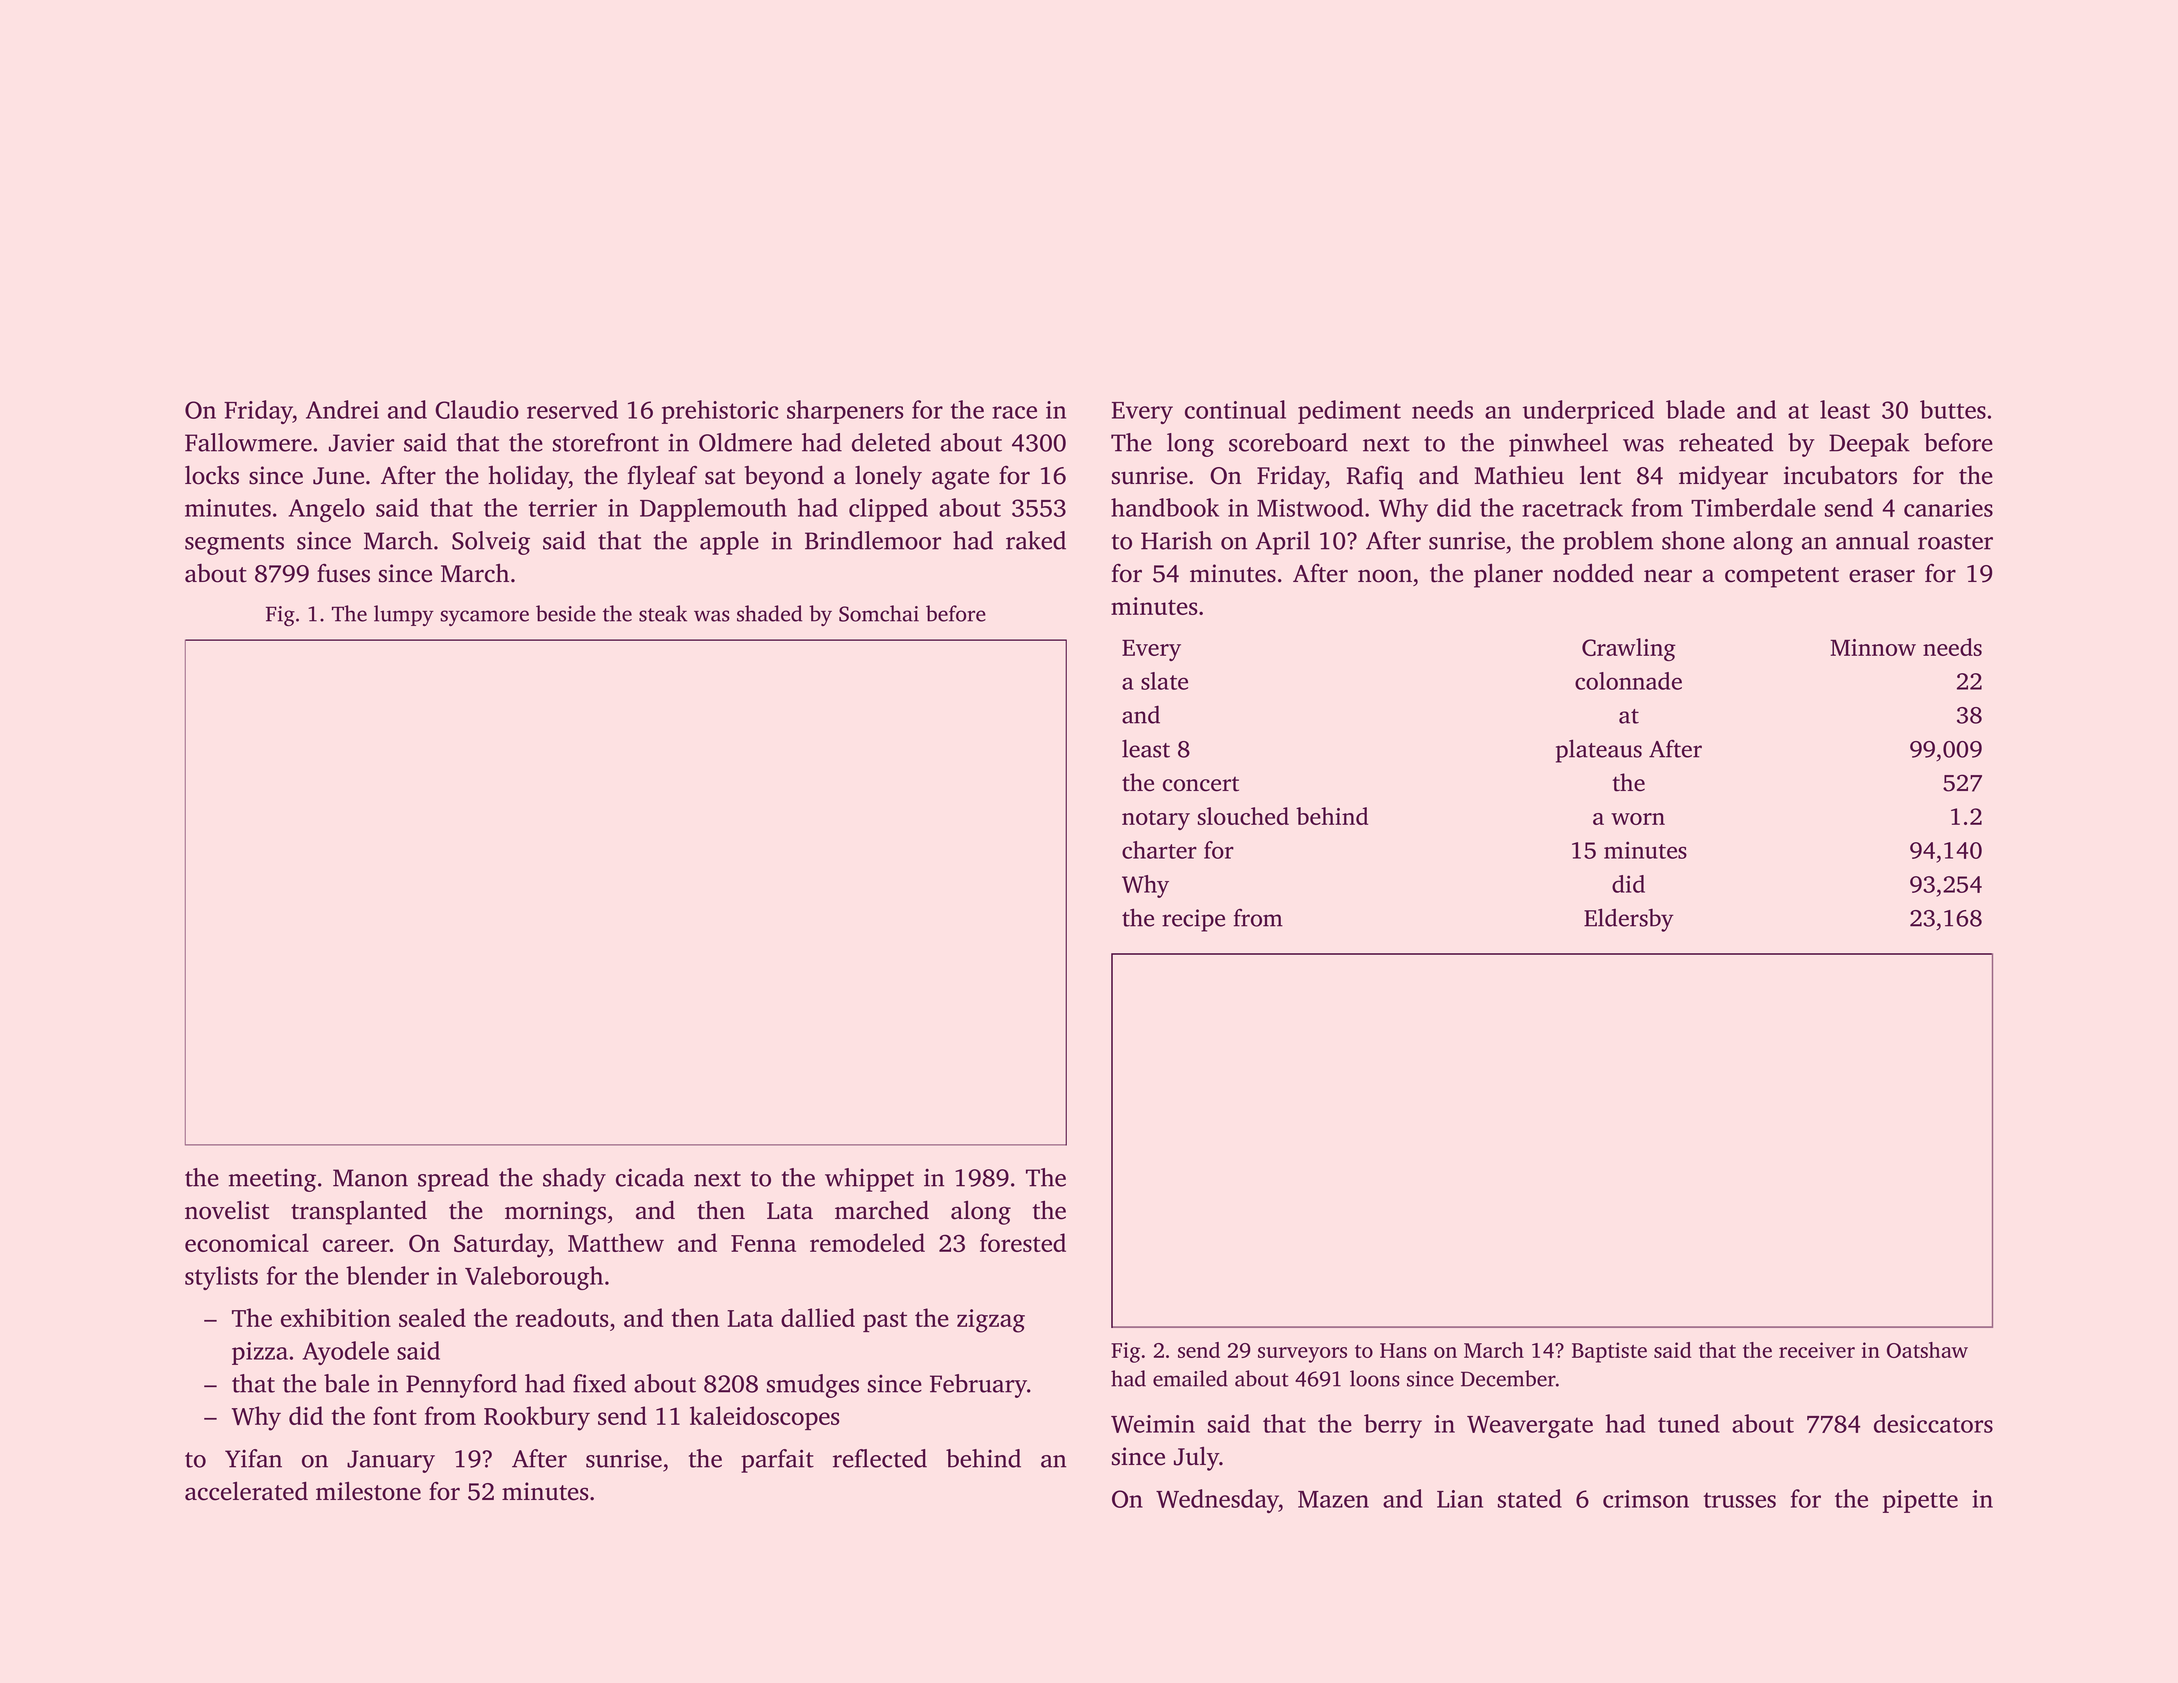 The height and width of the screenshot is (1683, 2178). I want to click on parfait, so click(777, 1461).
